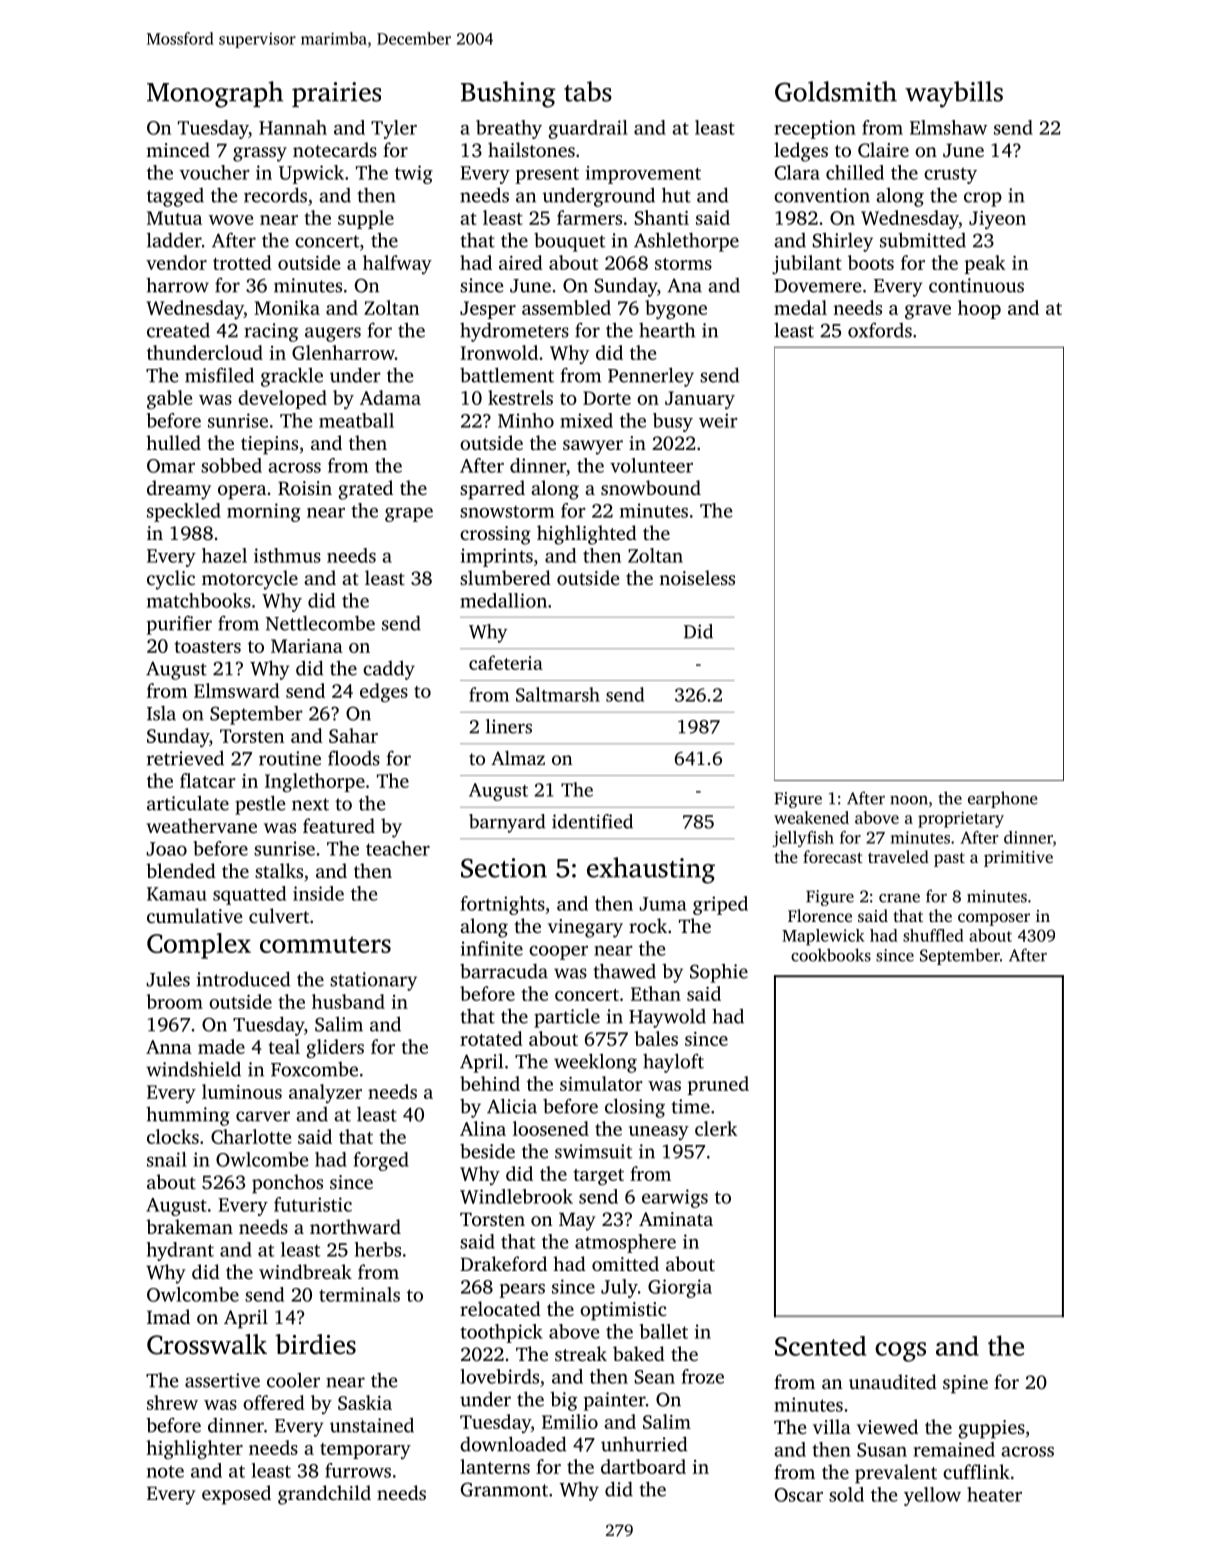 The height and width of the image is (1565, 1210). What do you see at coordinates (651, 870) in the image?
I see `exhausting` at bounding box center [651, 870].
